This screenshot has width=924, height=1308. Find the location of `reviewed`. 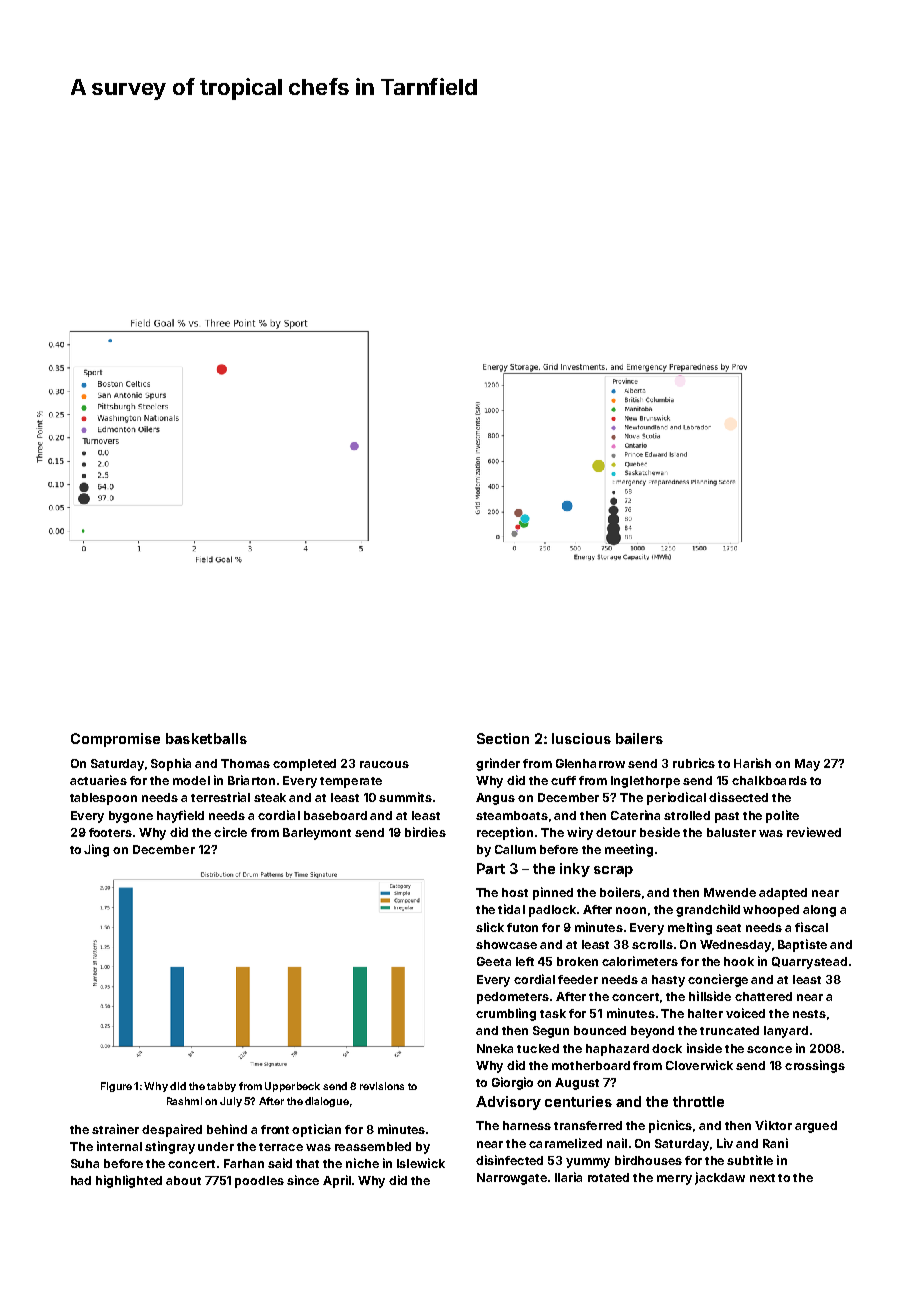

reviewed is located at coordinates (814, 832).
